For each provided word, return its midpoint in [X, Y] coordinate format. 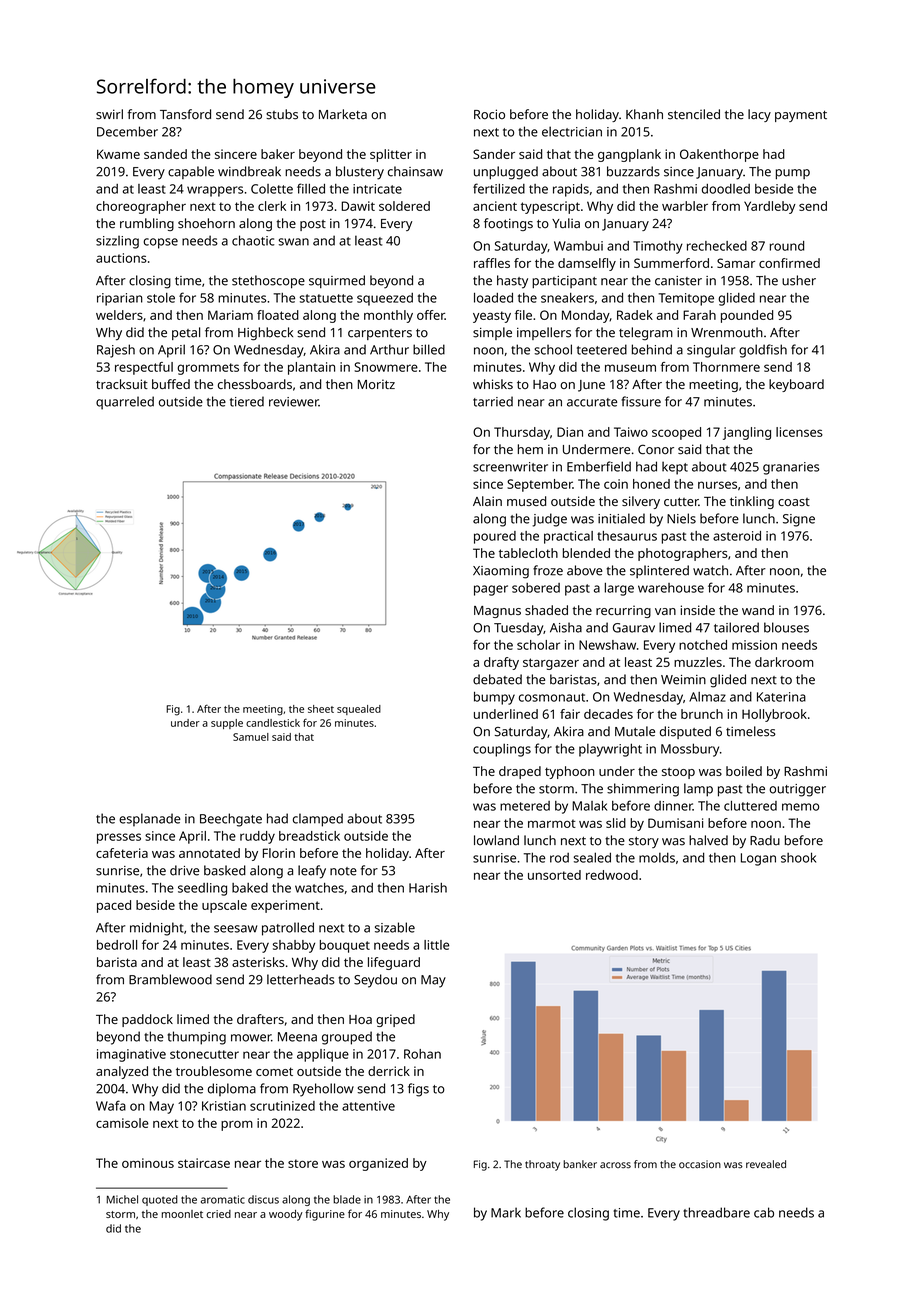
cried [218, 1214]
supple [227, 724]
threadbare [716, 1212]
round [787, 246]
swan [294, 242]
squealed [359, 710]
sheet [321, 709]
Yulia [566, 223]
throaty [542, 1165]
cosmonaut [552, 697]
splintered [659, 571]
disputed [685, 732]
